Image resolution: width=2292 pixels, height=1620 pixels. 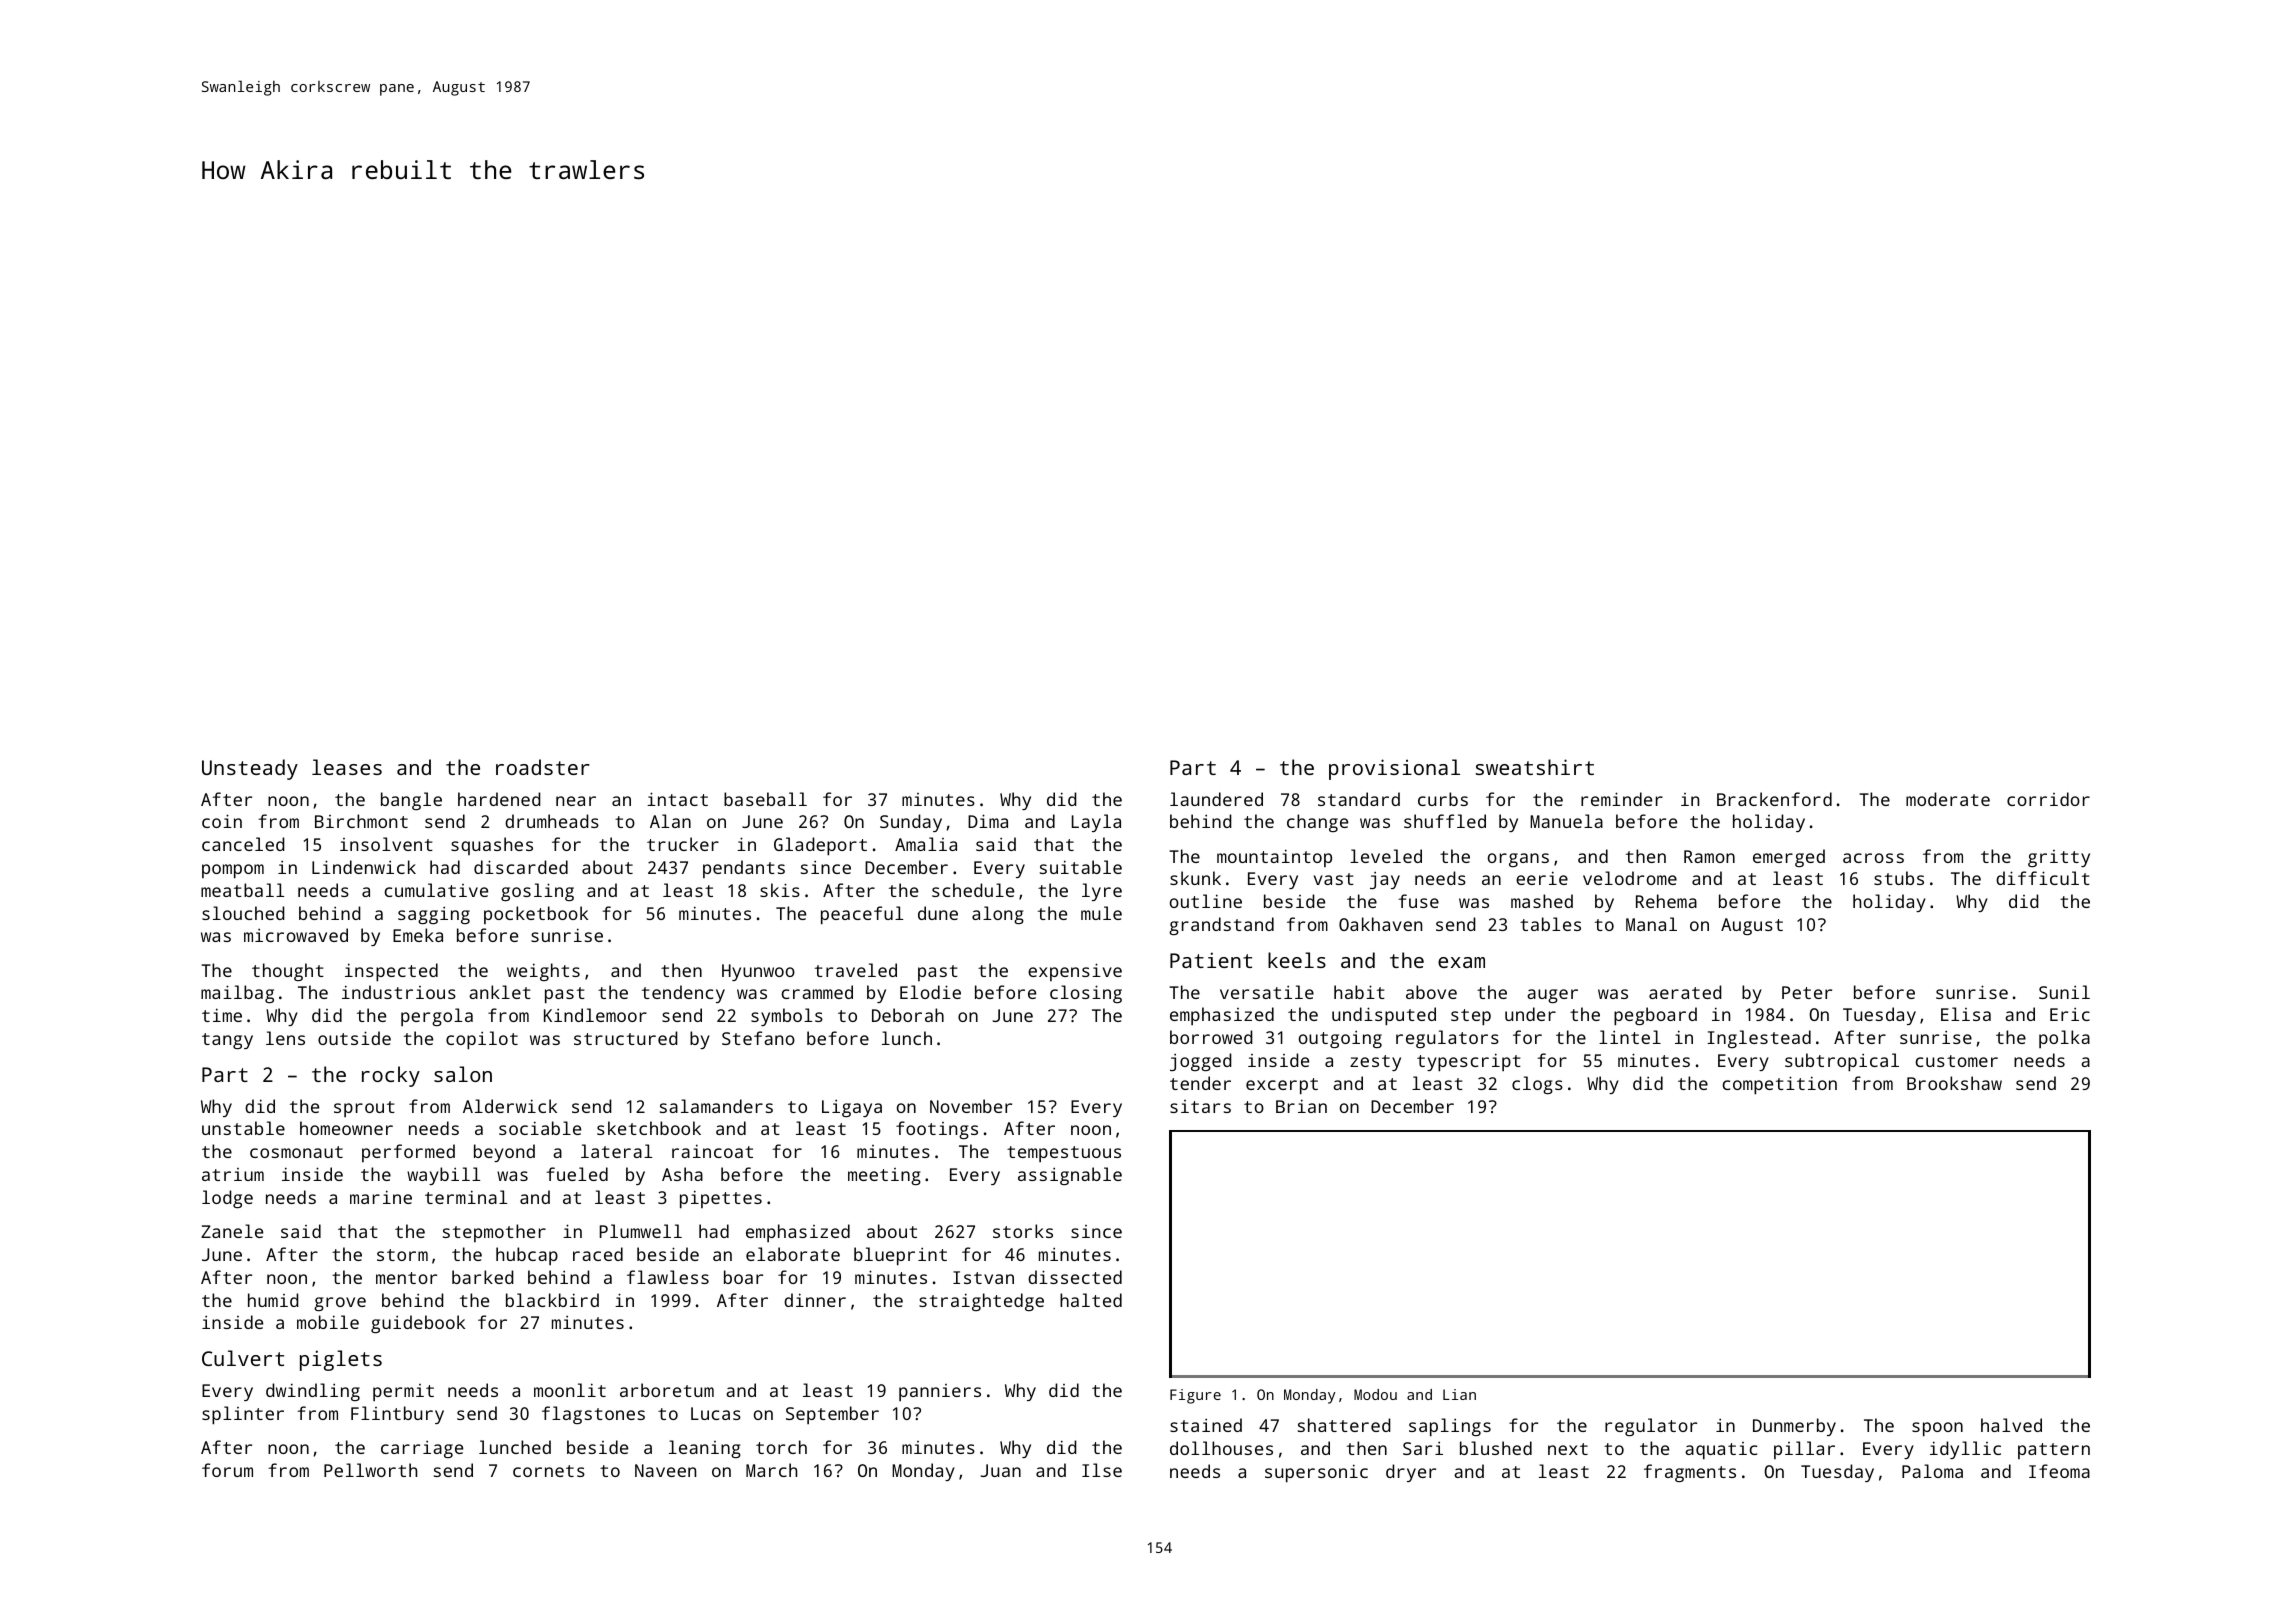 I want to click on Lian, so click(x=1459, y=1394).
